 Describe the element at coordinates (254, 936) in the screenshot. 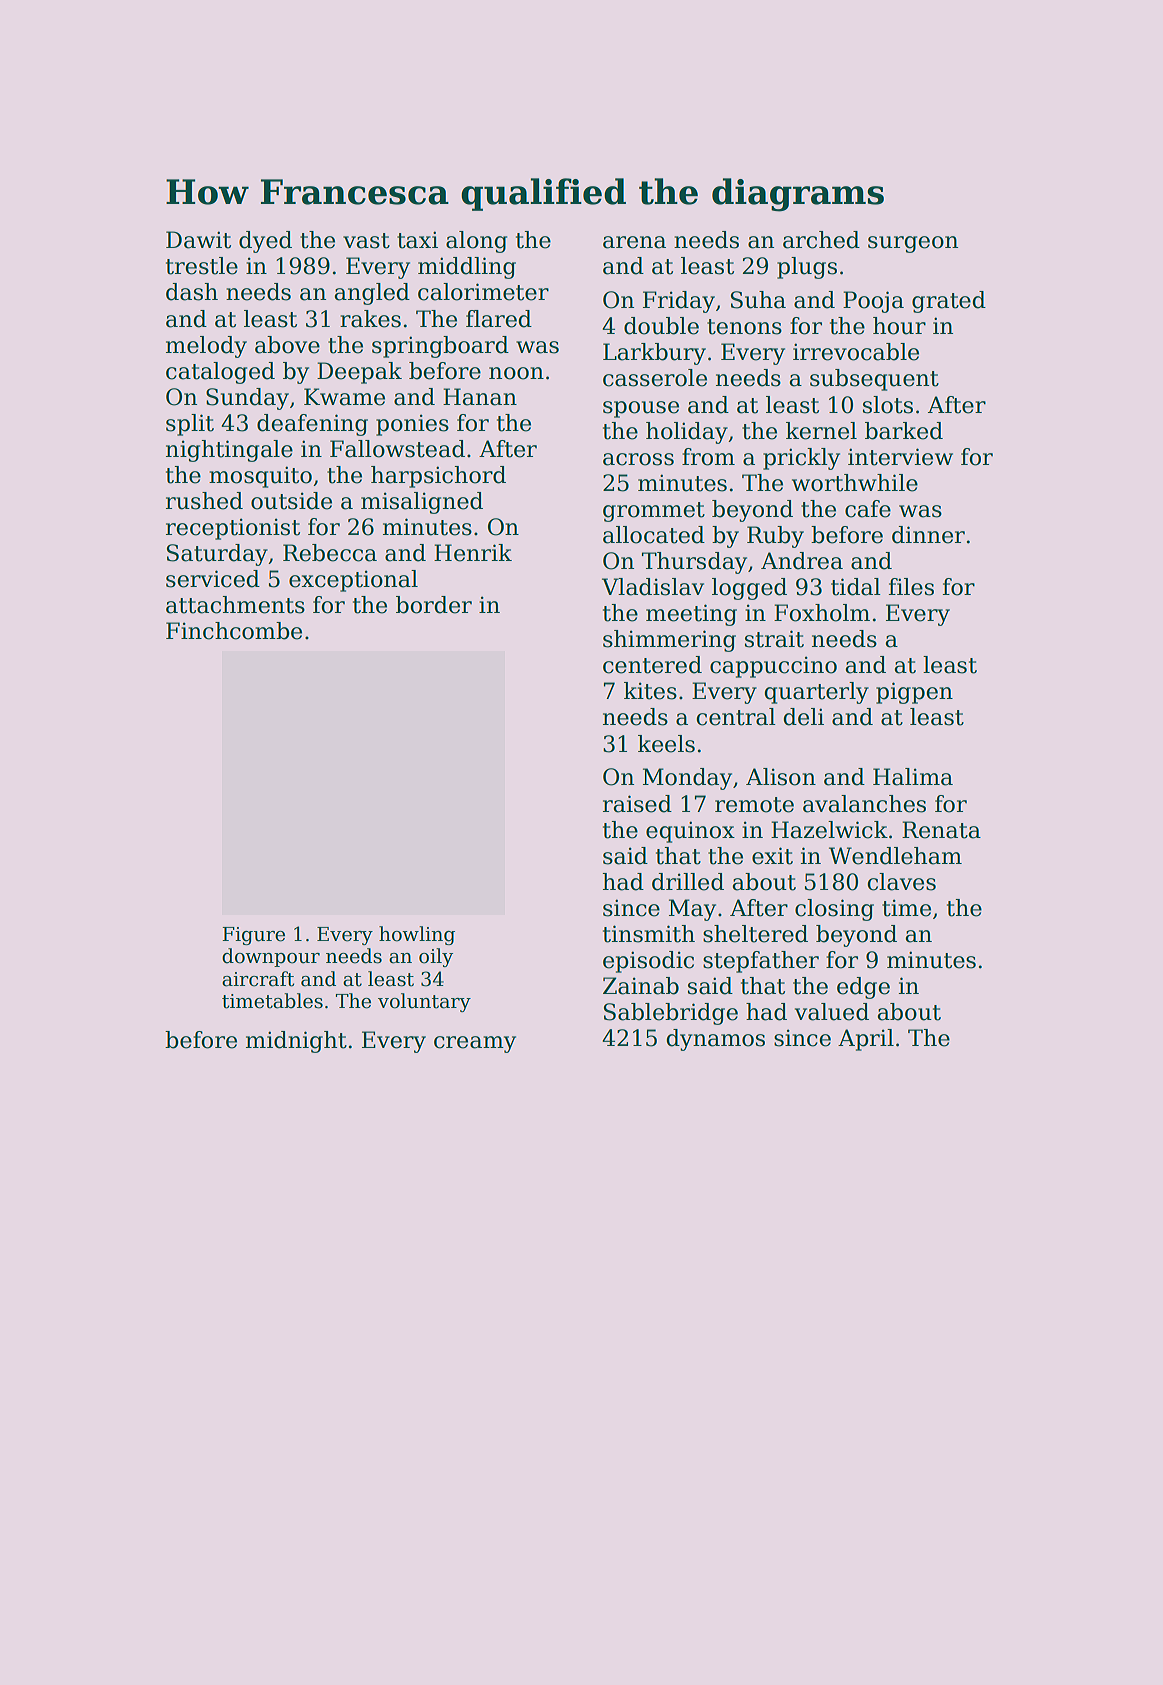

I see `Figure` at that location.
